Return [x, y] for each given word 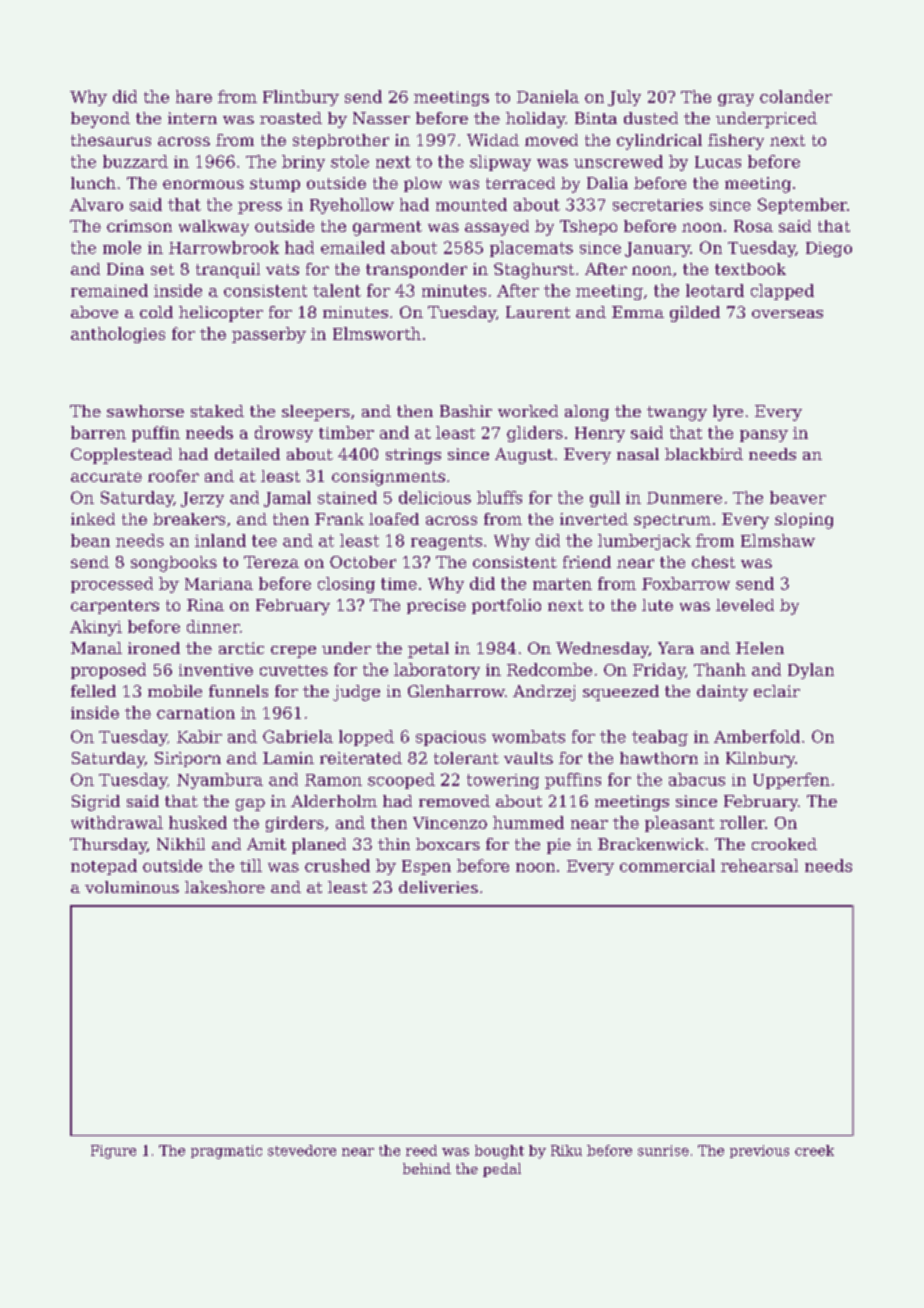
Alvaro [96, 204]
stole [350, 161]
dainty [722, 693]
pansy [764, 436]
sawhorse [145, 411]
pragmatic [226, 1152]
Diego [829, 249]
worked [528, 411]
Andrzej [544, 693]
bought [499, 1152]
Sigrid [96, 803]
